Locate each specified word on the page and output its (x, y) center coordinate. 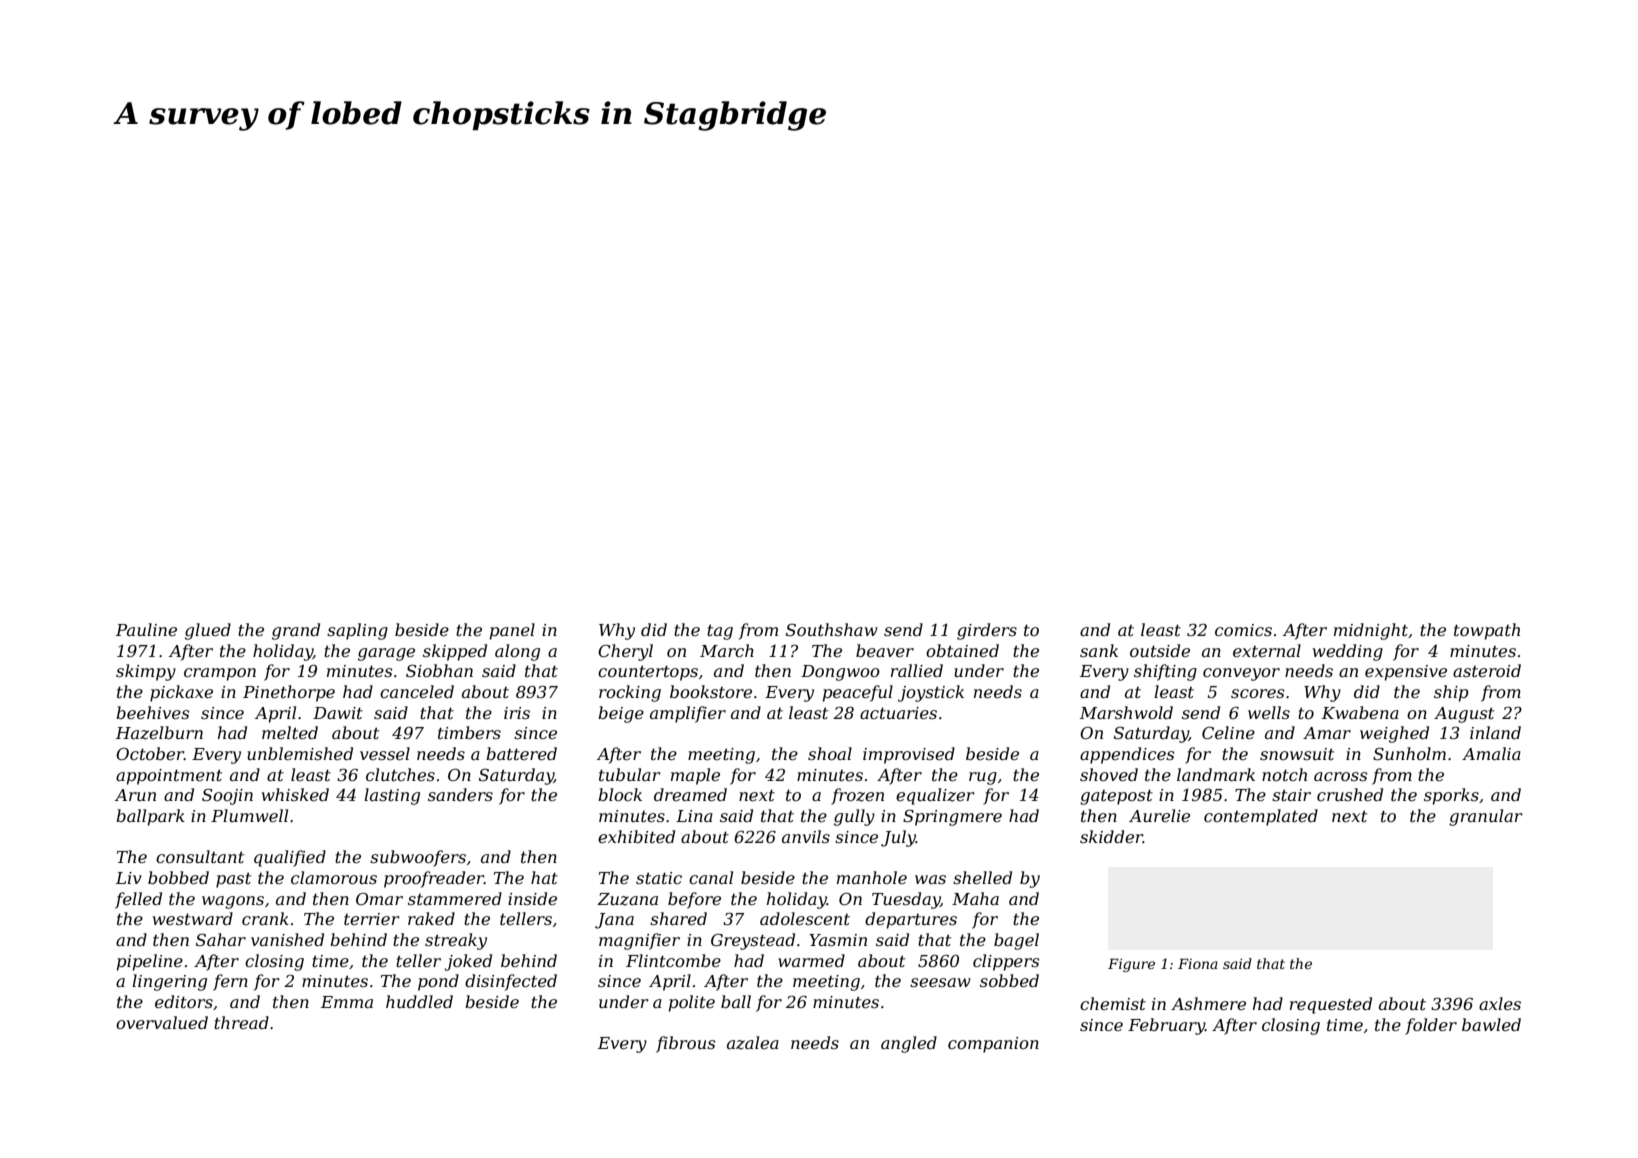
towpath (1487, 631)
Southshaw (832, 629)
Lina (694, 816)
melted (290, 732)
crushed (1350, 794)
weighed (1394, 734)
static (659, 878)
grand (296, 631)
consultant (200, 856)
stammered (455, 898)
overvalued (162, 1022)
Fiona (1198, 963)
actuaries (898, 713)
